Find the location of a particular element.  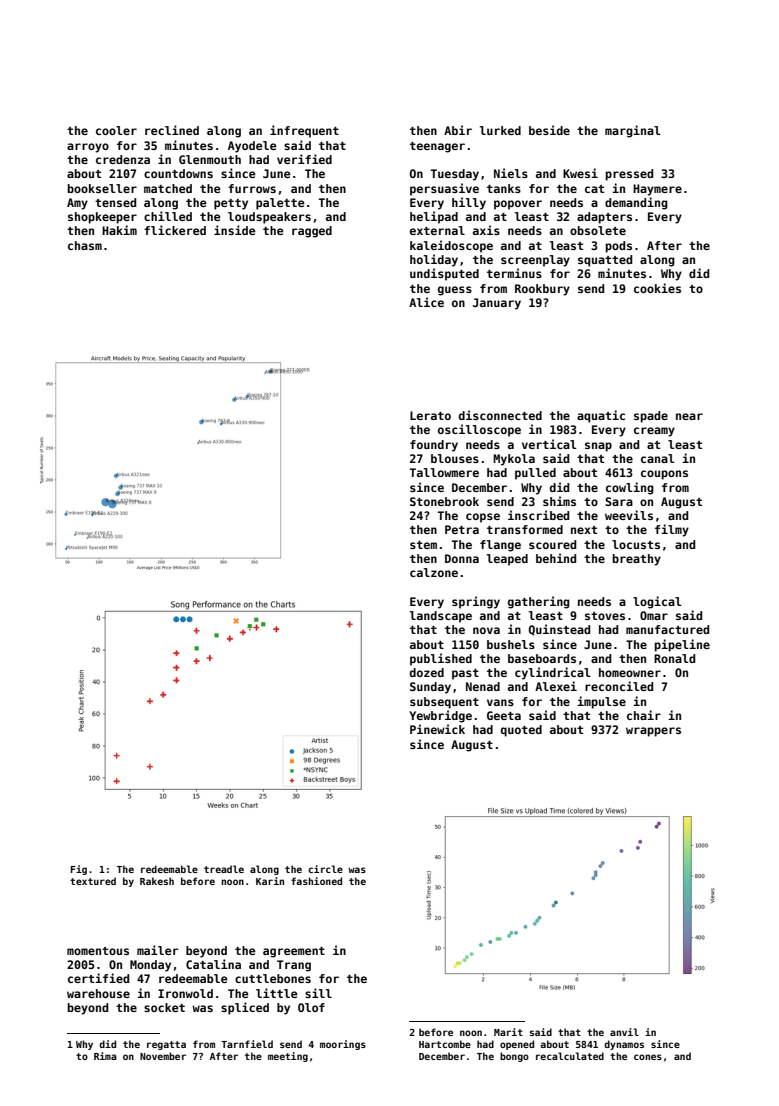

beside is located at coordinates (549, 130).
